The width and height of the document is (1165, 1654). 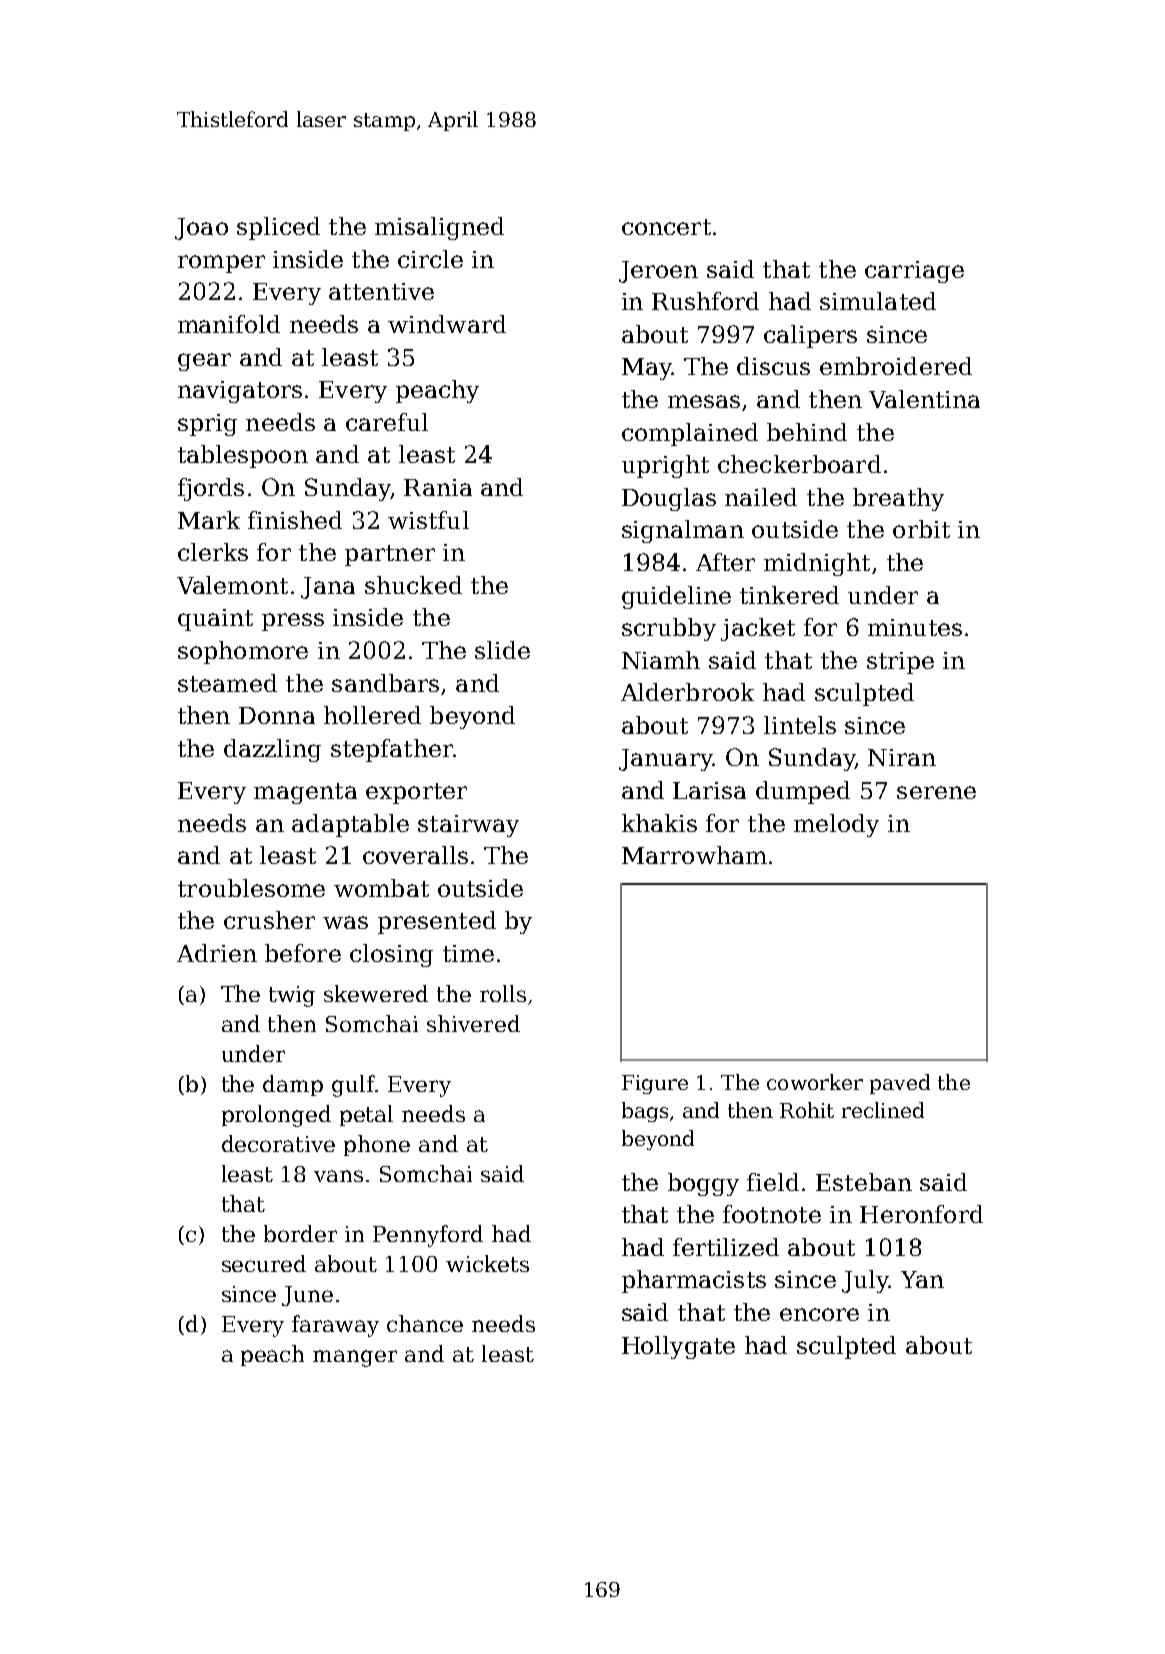 I want to click on Rania, so click(x=438, y=487).
